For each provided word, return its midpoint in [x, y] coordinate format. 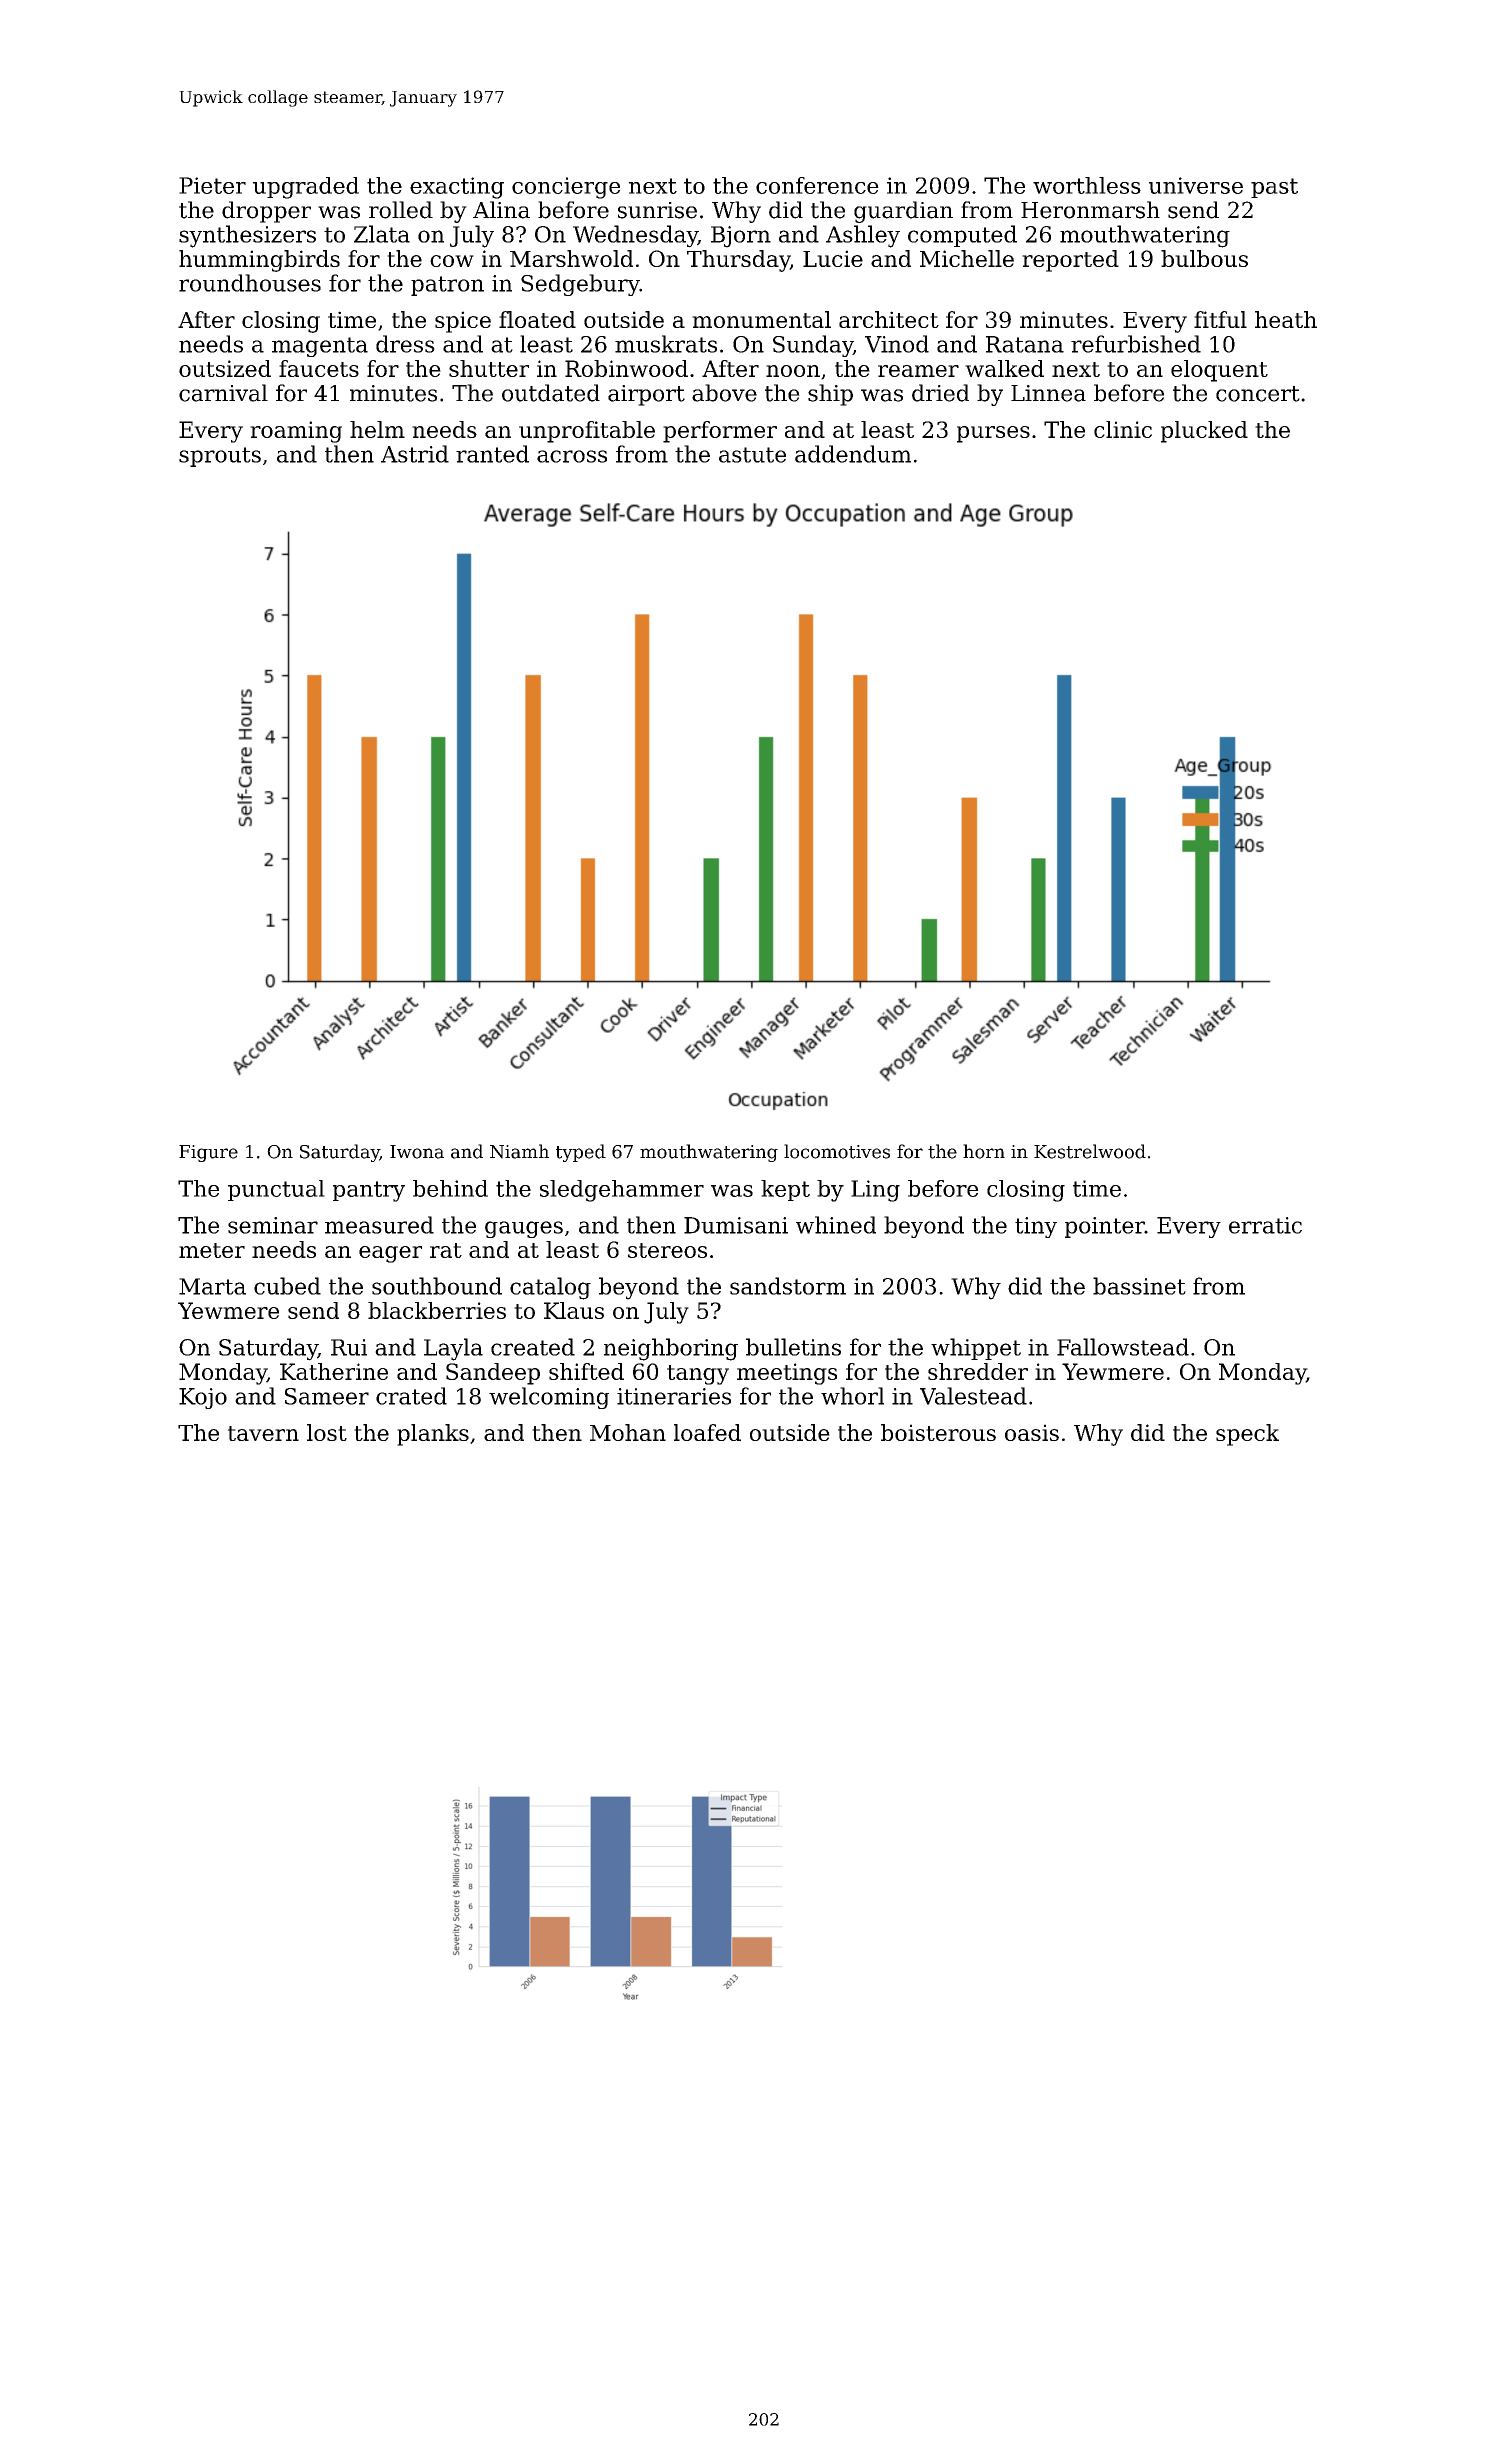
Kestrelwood [1090, 1151]
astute [752, 455]
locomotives [837, 1151]
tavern [263, 1433]
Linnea [1048, 393]
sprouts [220, 457]
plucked [1204, 432]
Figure [208, 1153]
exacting [457, 188]
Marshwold [571, 258]
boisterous [938, 1432]
